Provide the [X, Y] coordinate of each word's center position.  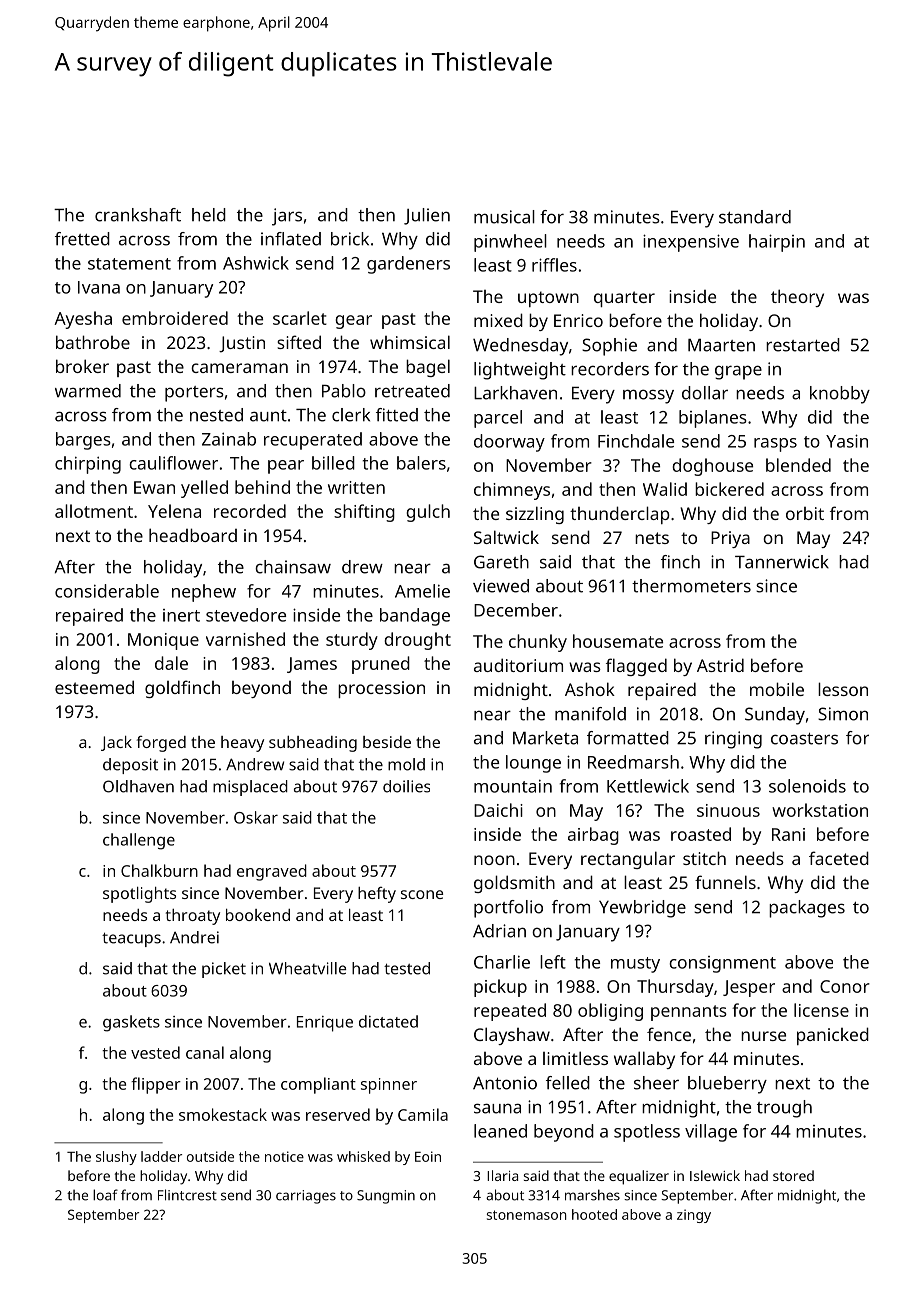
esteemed [94, 687]
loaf [105, 1195]
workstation [820, 810]
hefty [377, 895]
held [209, 215]
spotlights [139, 895]
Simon [843, 714]
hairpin [777, 243]
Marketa [545, 738]
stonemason [527, 1215]
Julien [427, 216]
